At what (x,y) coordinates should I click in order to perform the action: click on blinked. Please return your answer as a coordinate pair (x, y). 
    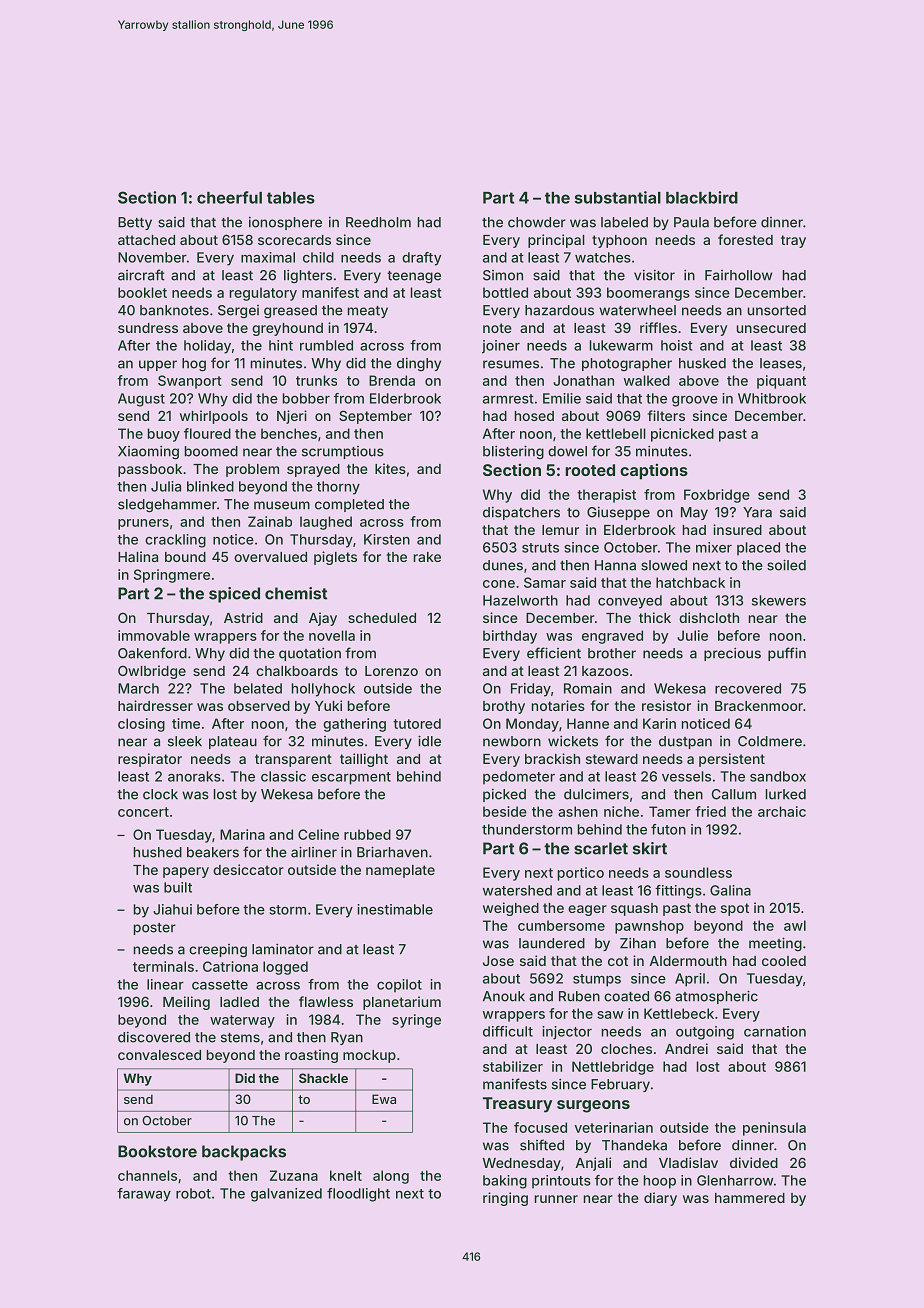
    Looking at the image, I should click on (210, 486).
